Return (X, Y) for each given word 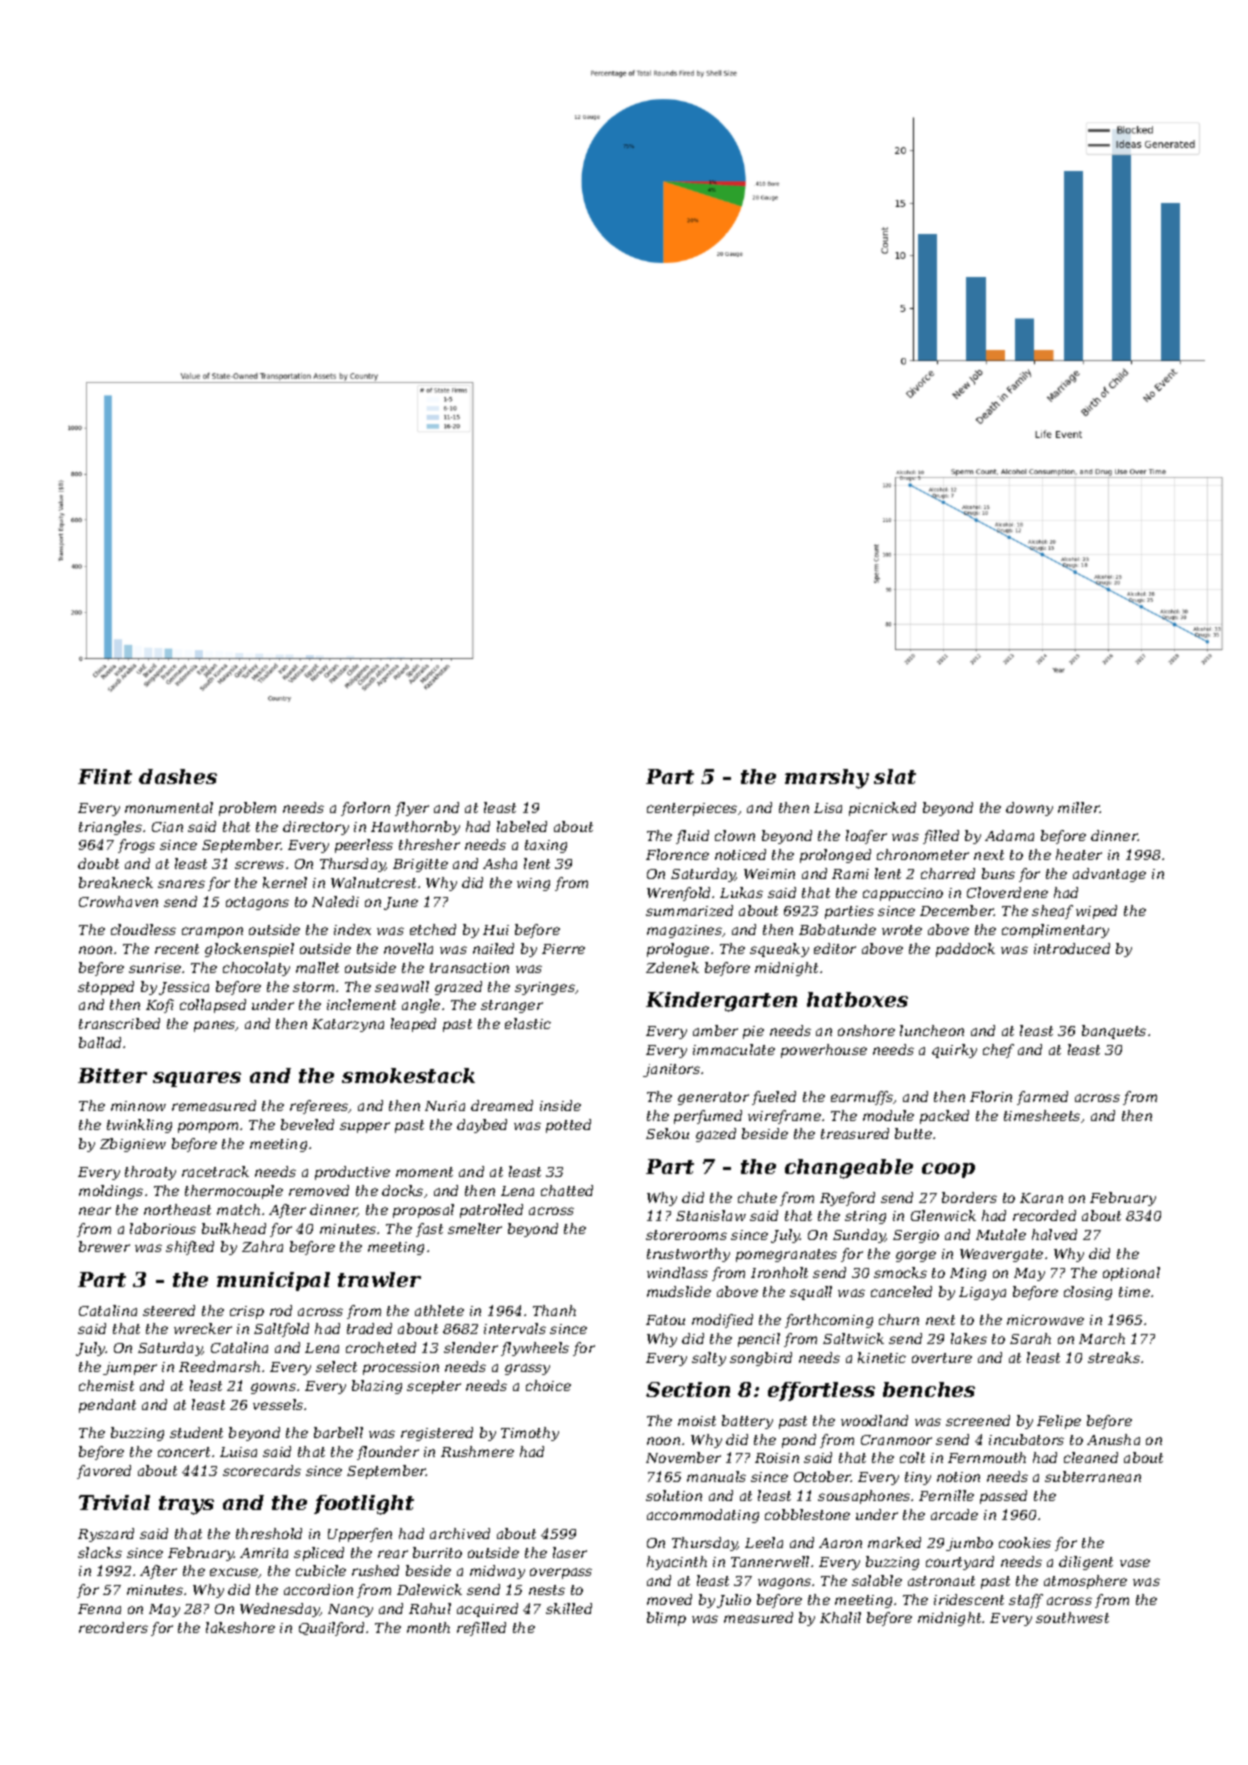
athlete (439, 1310)
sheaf (1052, 912)
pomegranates (786, 1255)
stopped (106, 988)
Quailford (331, 1629)
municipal (273, 1281)
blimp (666, 1619)
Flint (105, 776)
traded (369, 1328)
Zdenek (672, 967)
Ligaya (982, 1293)
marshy (827, 779)
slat (895, 776)
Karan (1041, 1198)
